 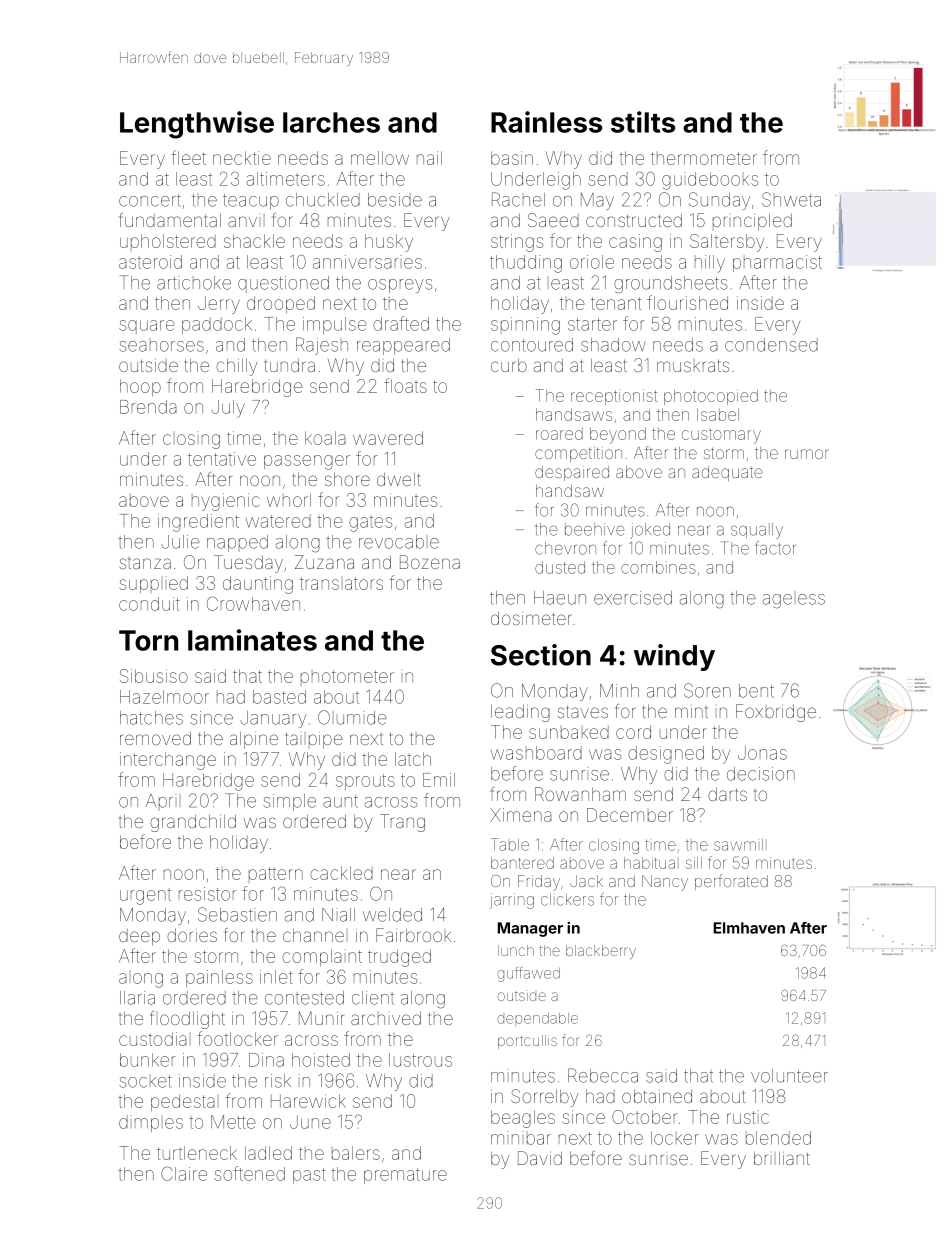 I want to click on roared, so click(x=559, y=434).
